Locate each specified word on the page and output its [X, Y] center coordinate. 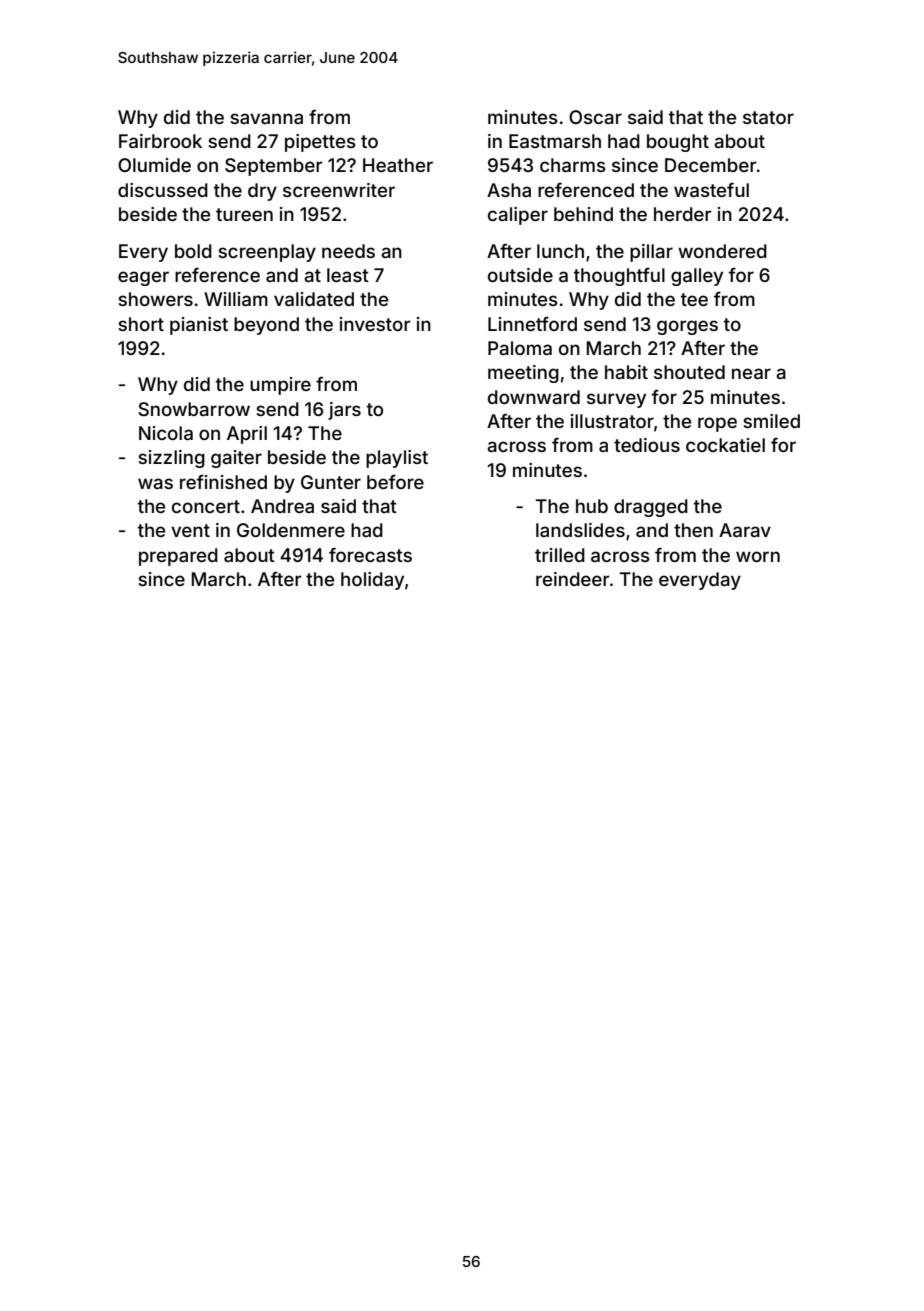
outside [520, 275]
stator [768, 117]
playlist [397, 459]
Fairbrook [160, 141]
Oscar [595, 117]
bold [193, 251]
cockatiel [725, 445]
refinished [223, 482]
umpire [280, 386]
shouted [689, 372]
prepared [178, 557]
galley [697, 277]
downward [534, 397]
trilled [560, 555]
